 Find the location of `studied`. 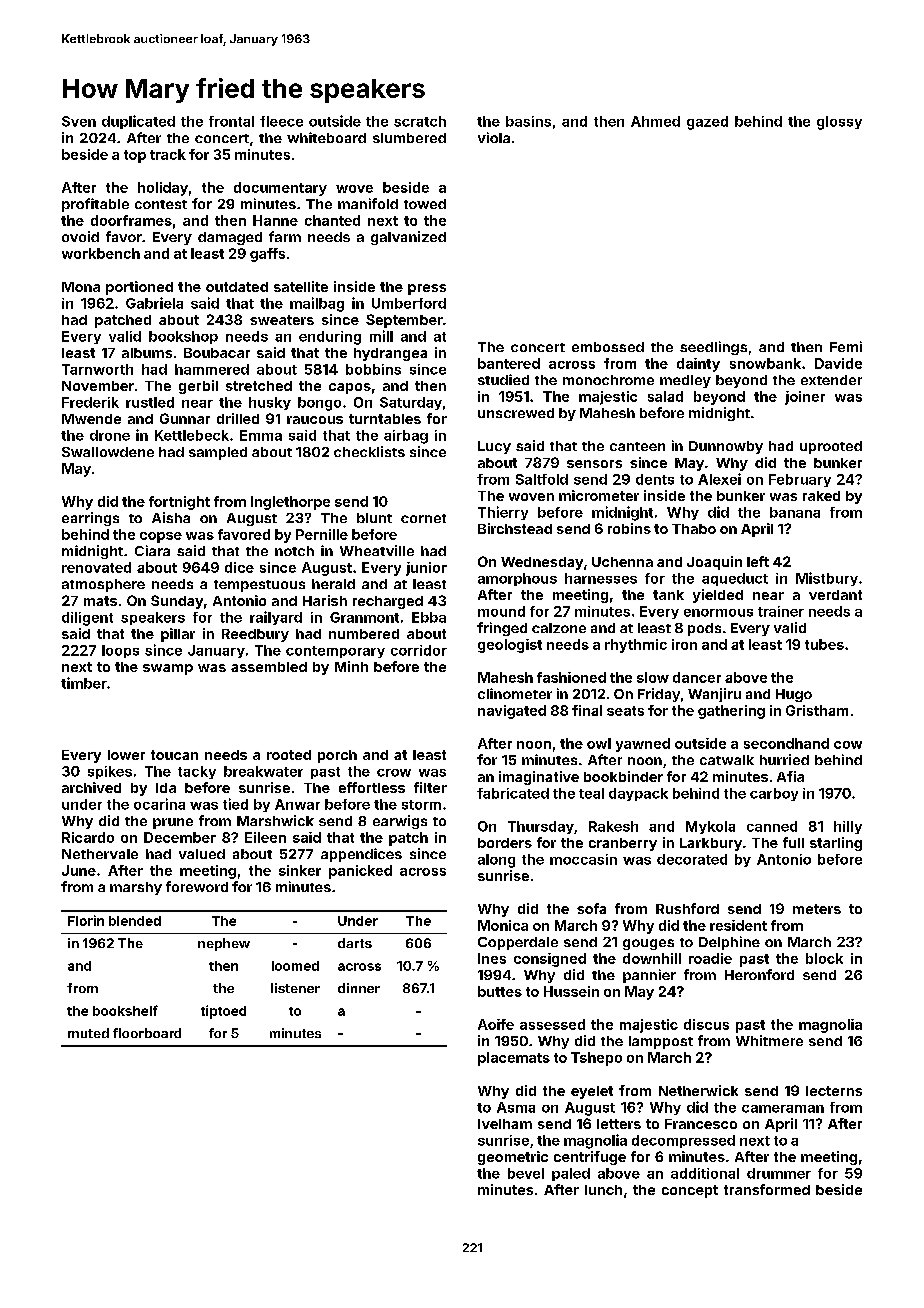

studied is located at coordinates (503, 379).
